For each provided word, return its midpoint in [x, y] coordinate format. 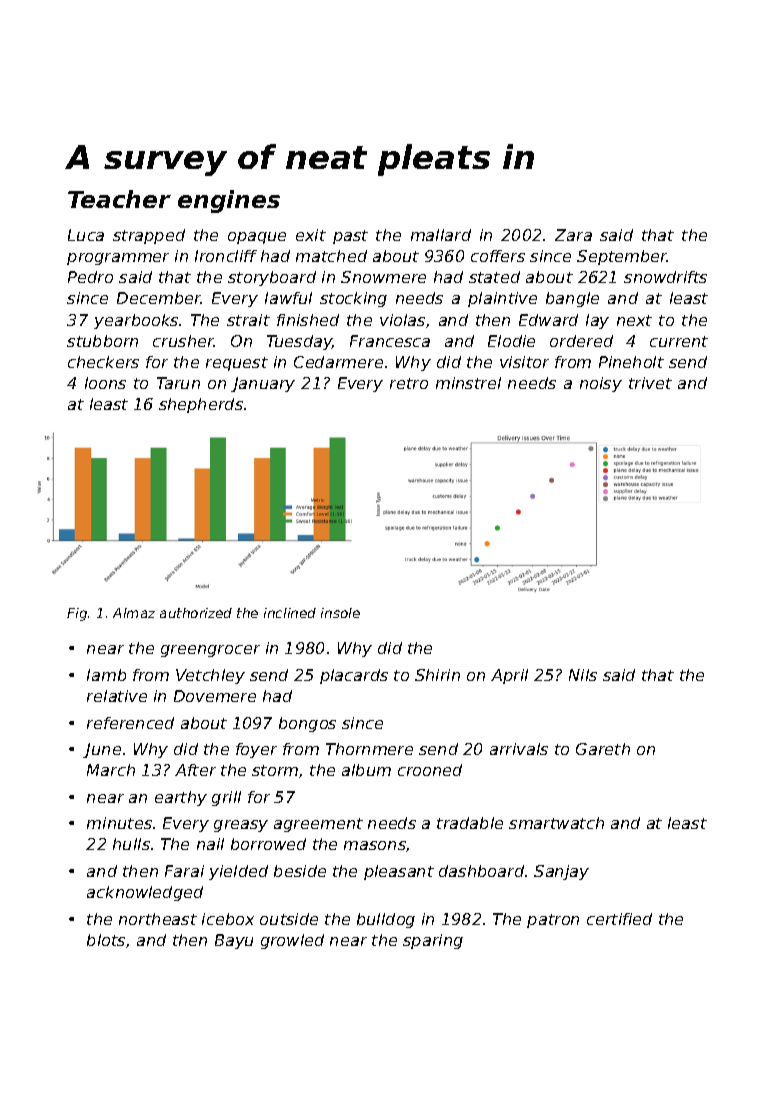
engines [229, 201]
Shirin [437, 675]
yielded [238, 872]
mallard [441, 235]
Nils [583, 675]
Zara [573, 235]
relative [117, 696]
